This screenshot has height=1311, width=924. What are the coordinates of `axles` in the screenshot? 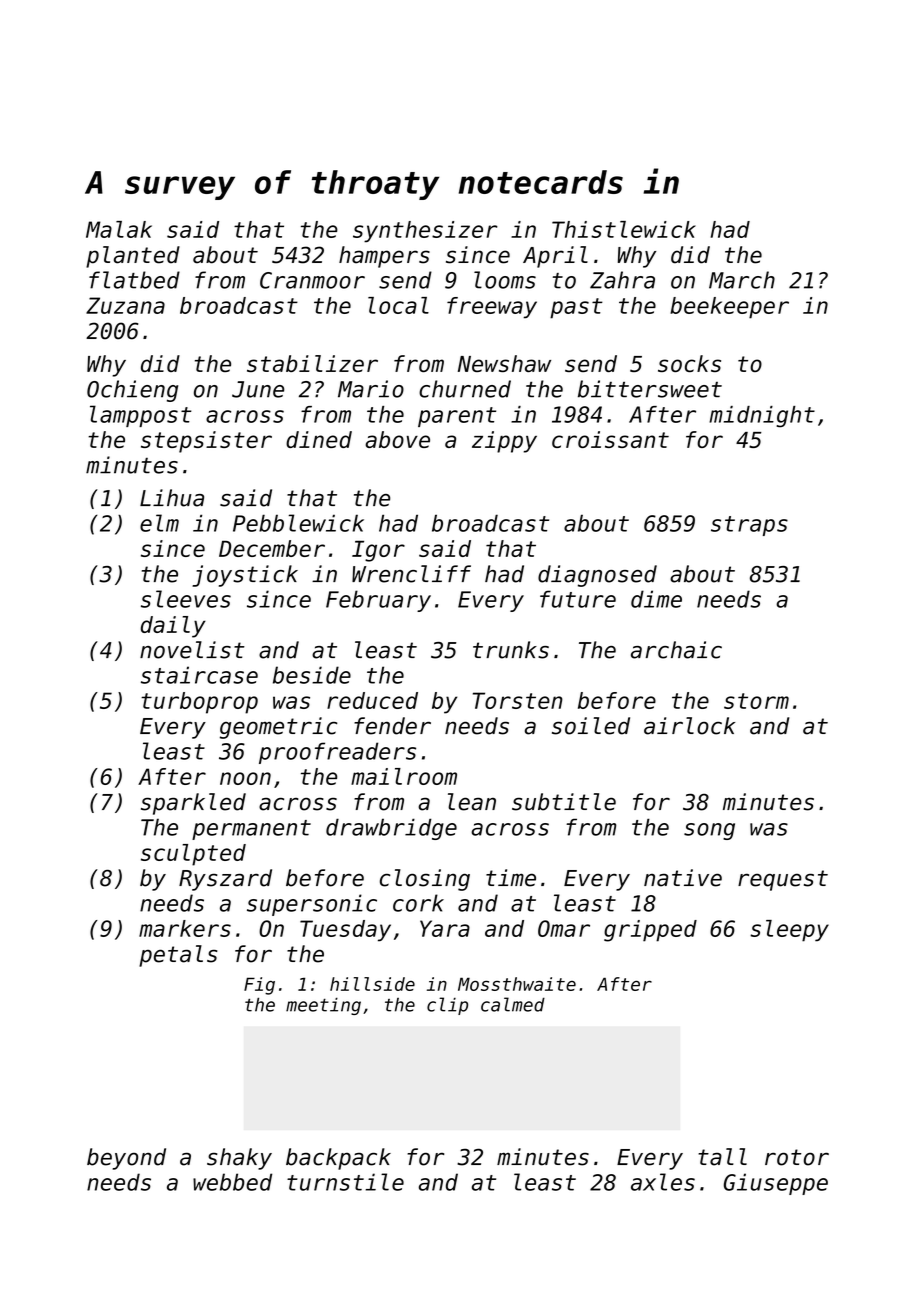 It's located at (663, 1182).
